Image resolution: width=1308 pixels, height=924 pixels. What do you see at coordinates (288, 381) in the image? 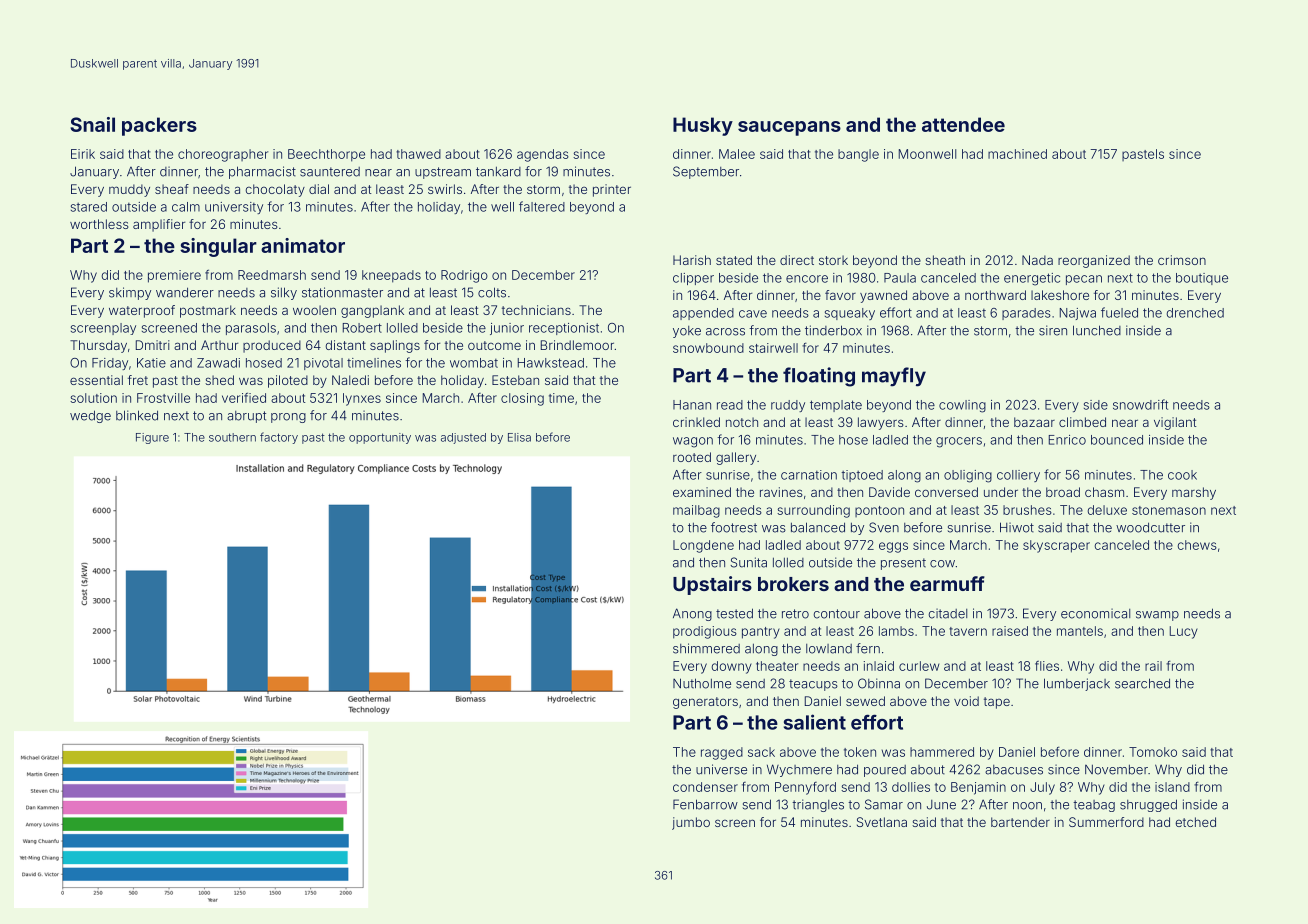
I see `piloted` at bounding box center [288, 381].
